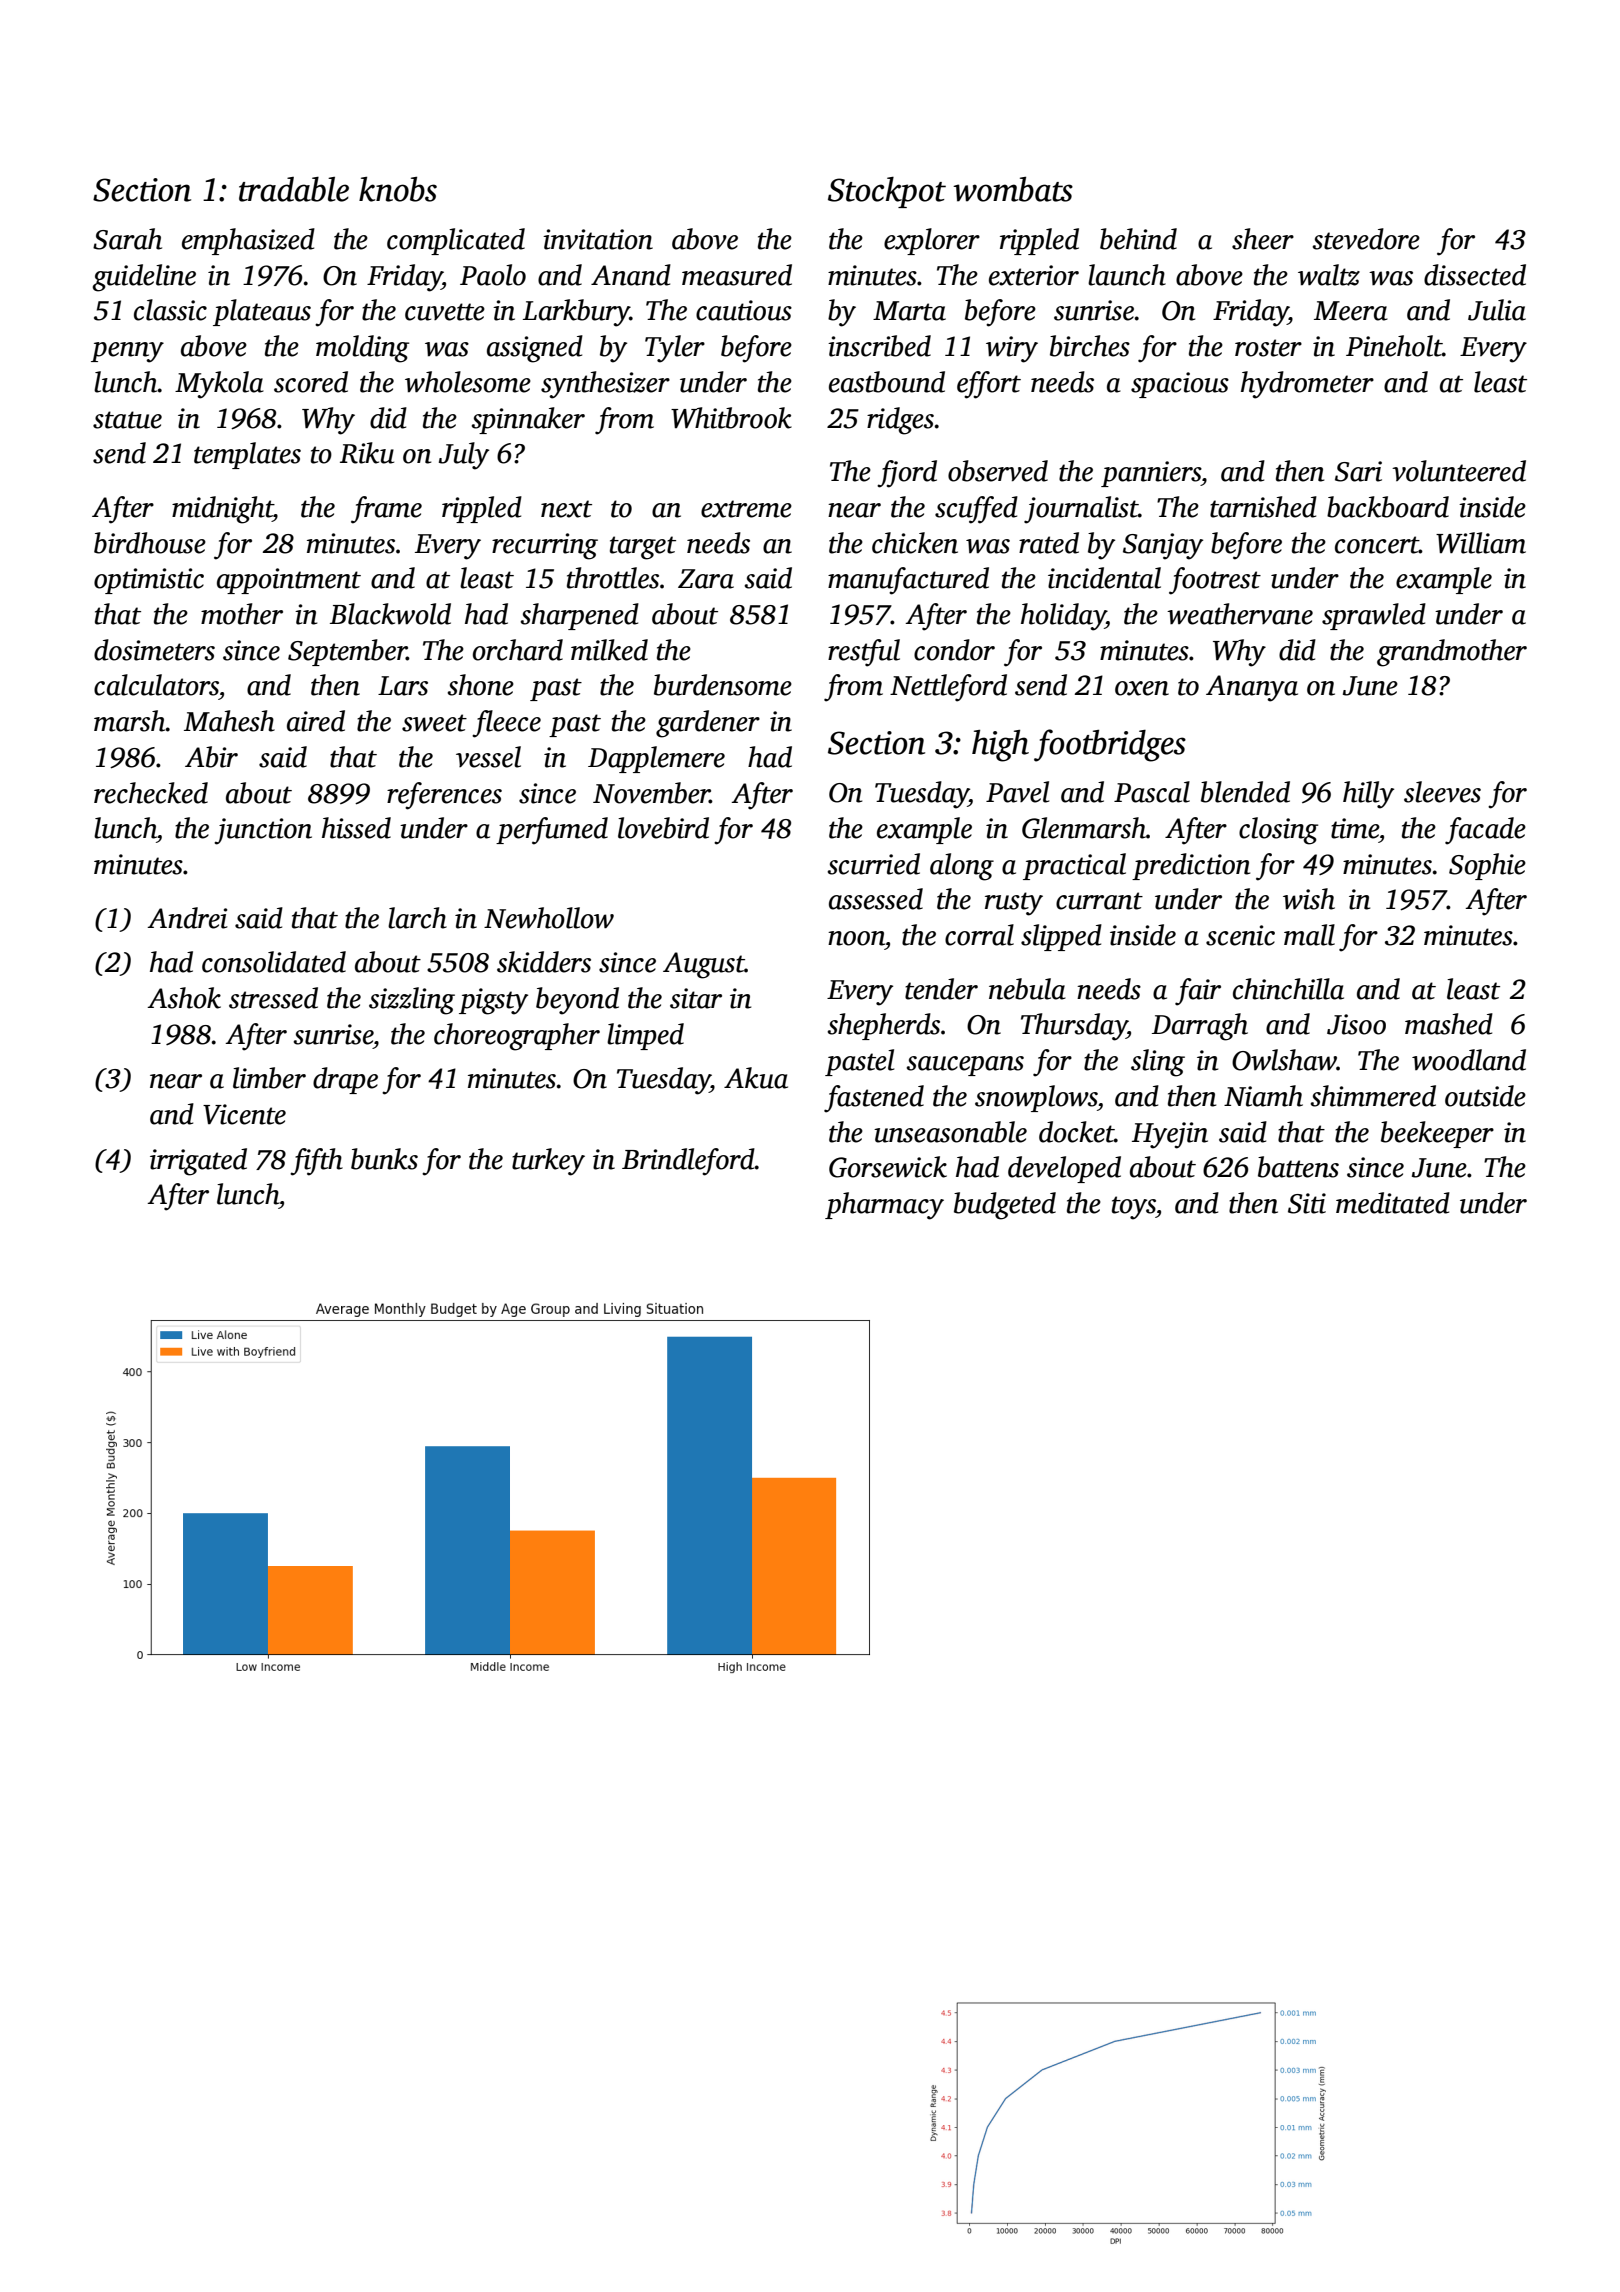 This page has height=2292, width=1620. I want to click on fjord, so click(907, 474).
